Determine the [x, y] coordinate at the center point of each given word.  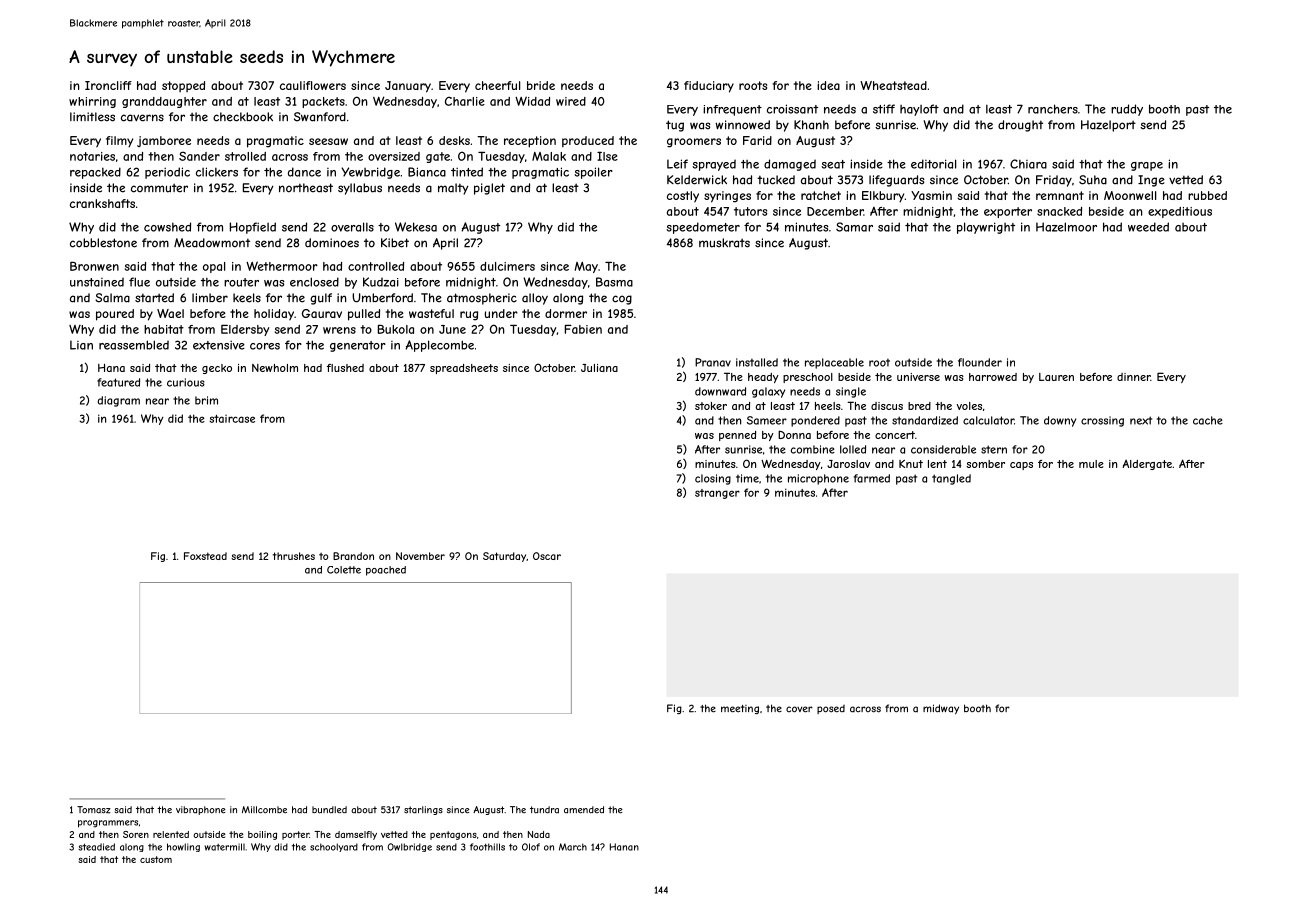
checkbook [243, 117]
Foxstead [205, 556]
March [573, 847]
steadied [96, 847]
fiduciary [709, 87]
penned [737, 436]
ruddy [1127, 110]
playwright [986, 228]
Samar [854, 227]
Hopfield [253, 228]
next [1141, 420]
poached [386, 571]
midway [941, 709]
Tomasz [94, 810]
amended [584, 810]
